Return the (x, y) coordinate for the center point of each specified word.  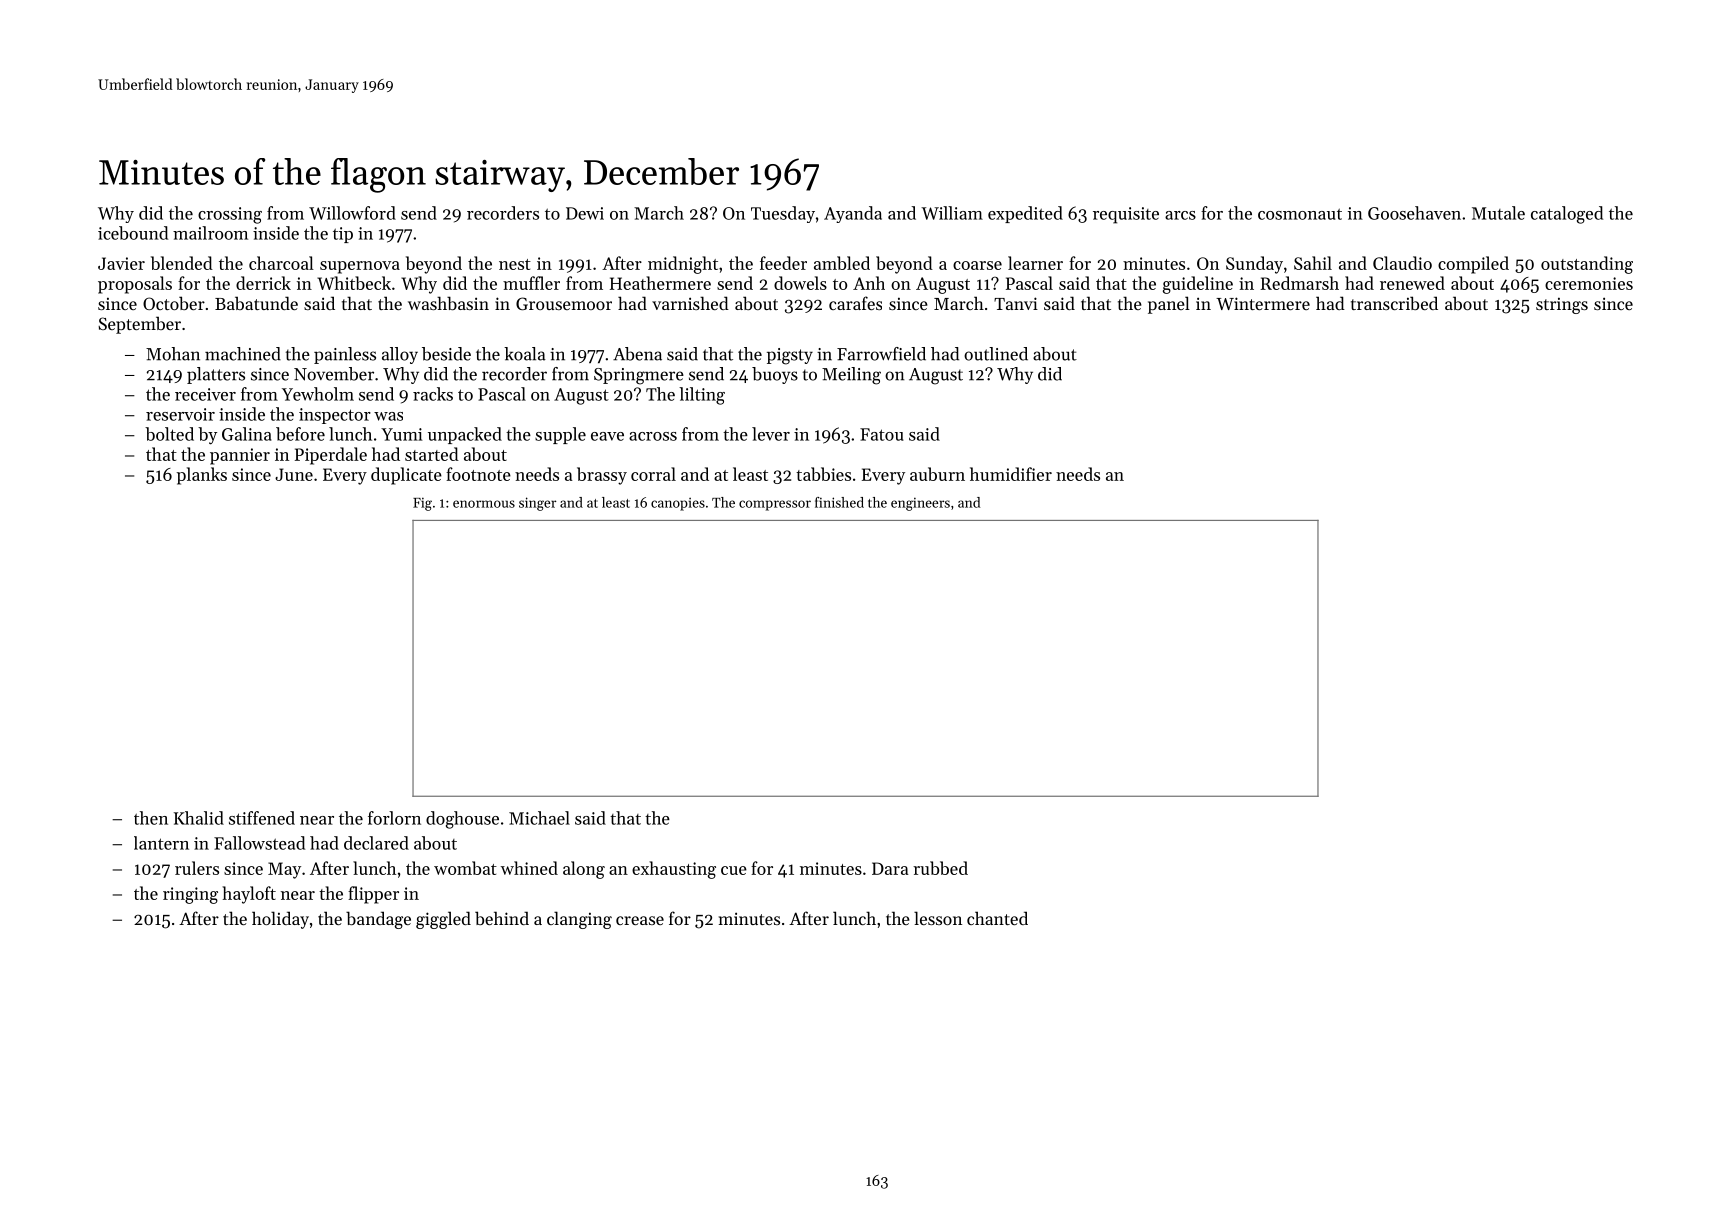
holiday (280, 920)
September (139, 325)
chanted (997, 918)
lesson (938, 918)
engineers (920, 504)
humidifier (1011, 474)
